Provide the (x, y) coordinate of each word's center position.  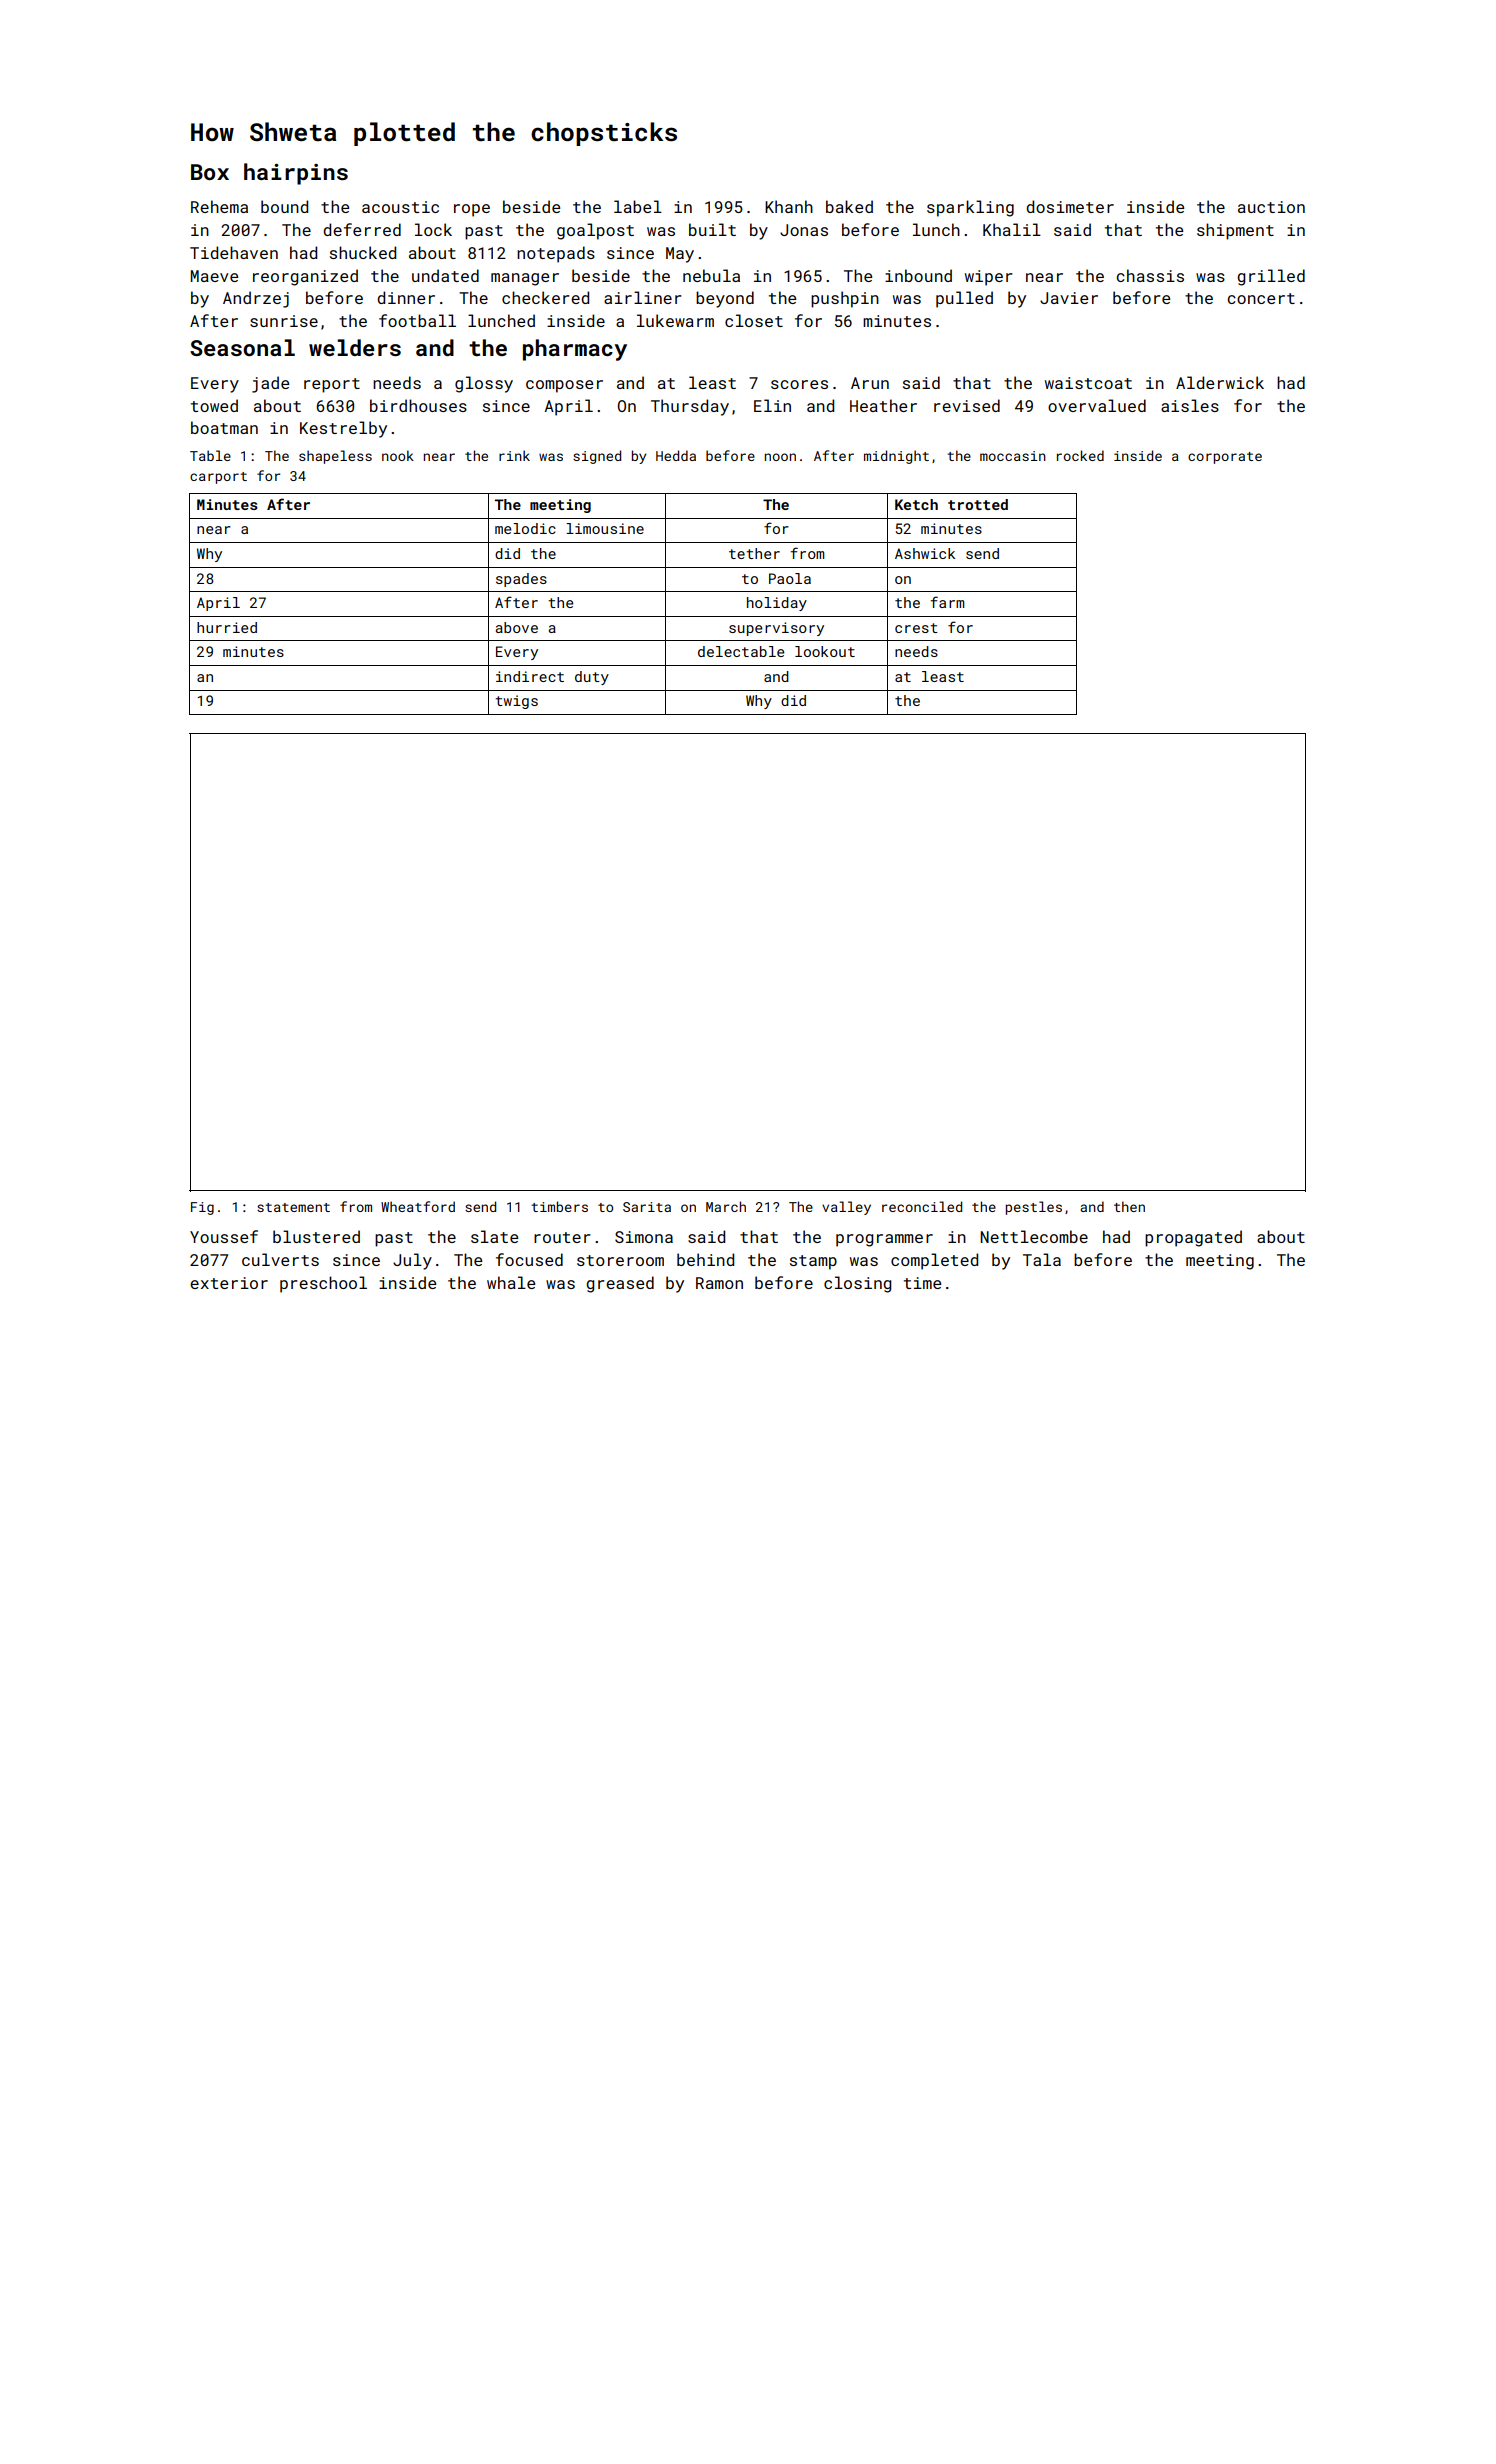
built (712, 229)
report (332, 385)
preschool (323, 1284)
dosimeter (1070, 206)
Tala (1042, 1259)
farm (947, 602)
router (562, 1237)
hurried (227, 627)
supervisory (776, 629)
